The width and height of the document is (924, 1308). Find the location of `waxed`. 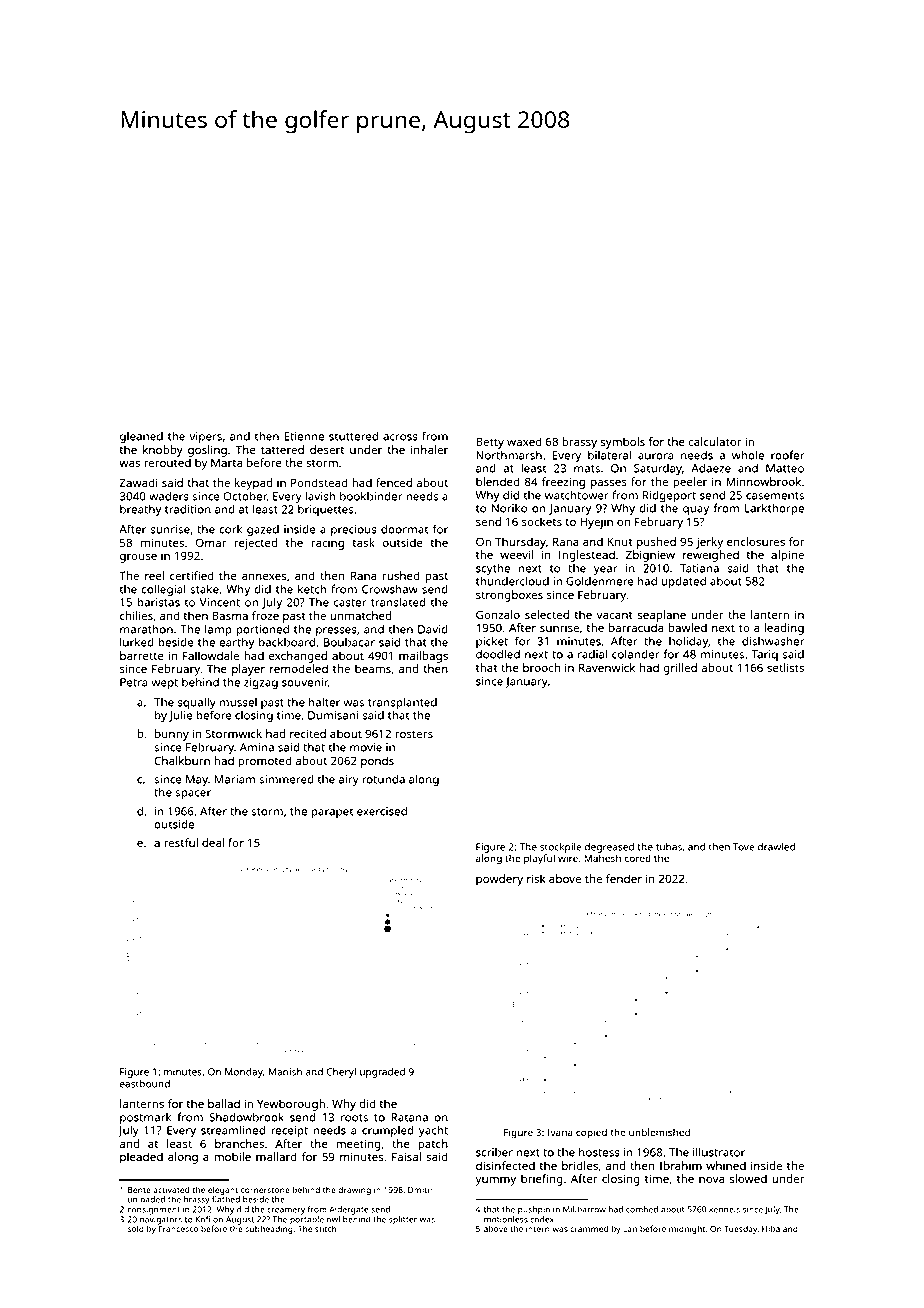

waxed is located at coordinates (524, 441).
